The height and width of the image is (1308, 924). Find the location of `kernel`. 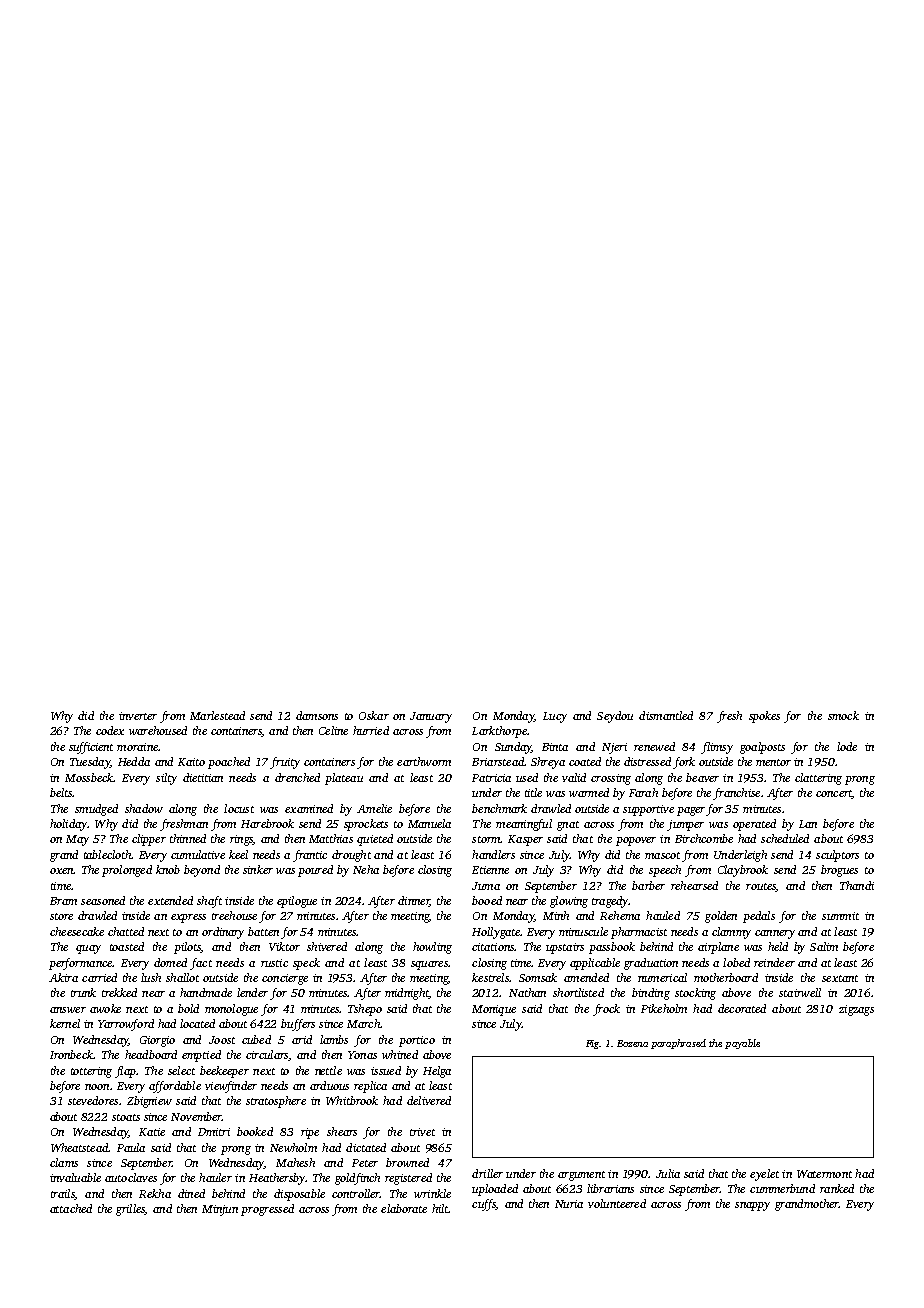

kernel is located at coordinates (65, 1023).
